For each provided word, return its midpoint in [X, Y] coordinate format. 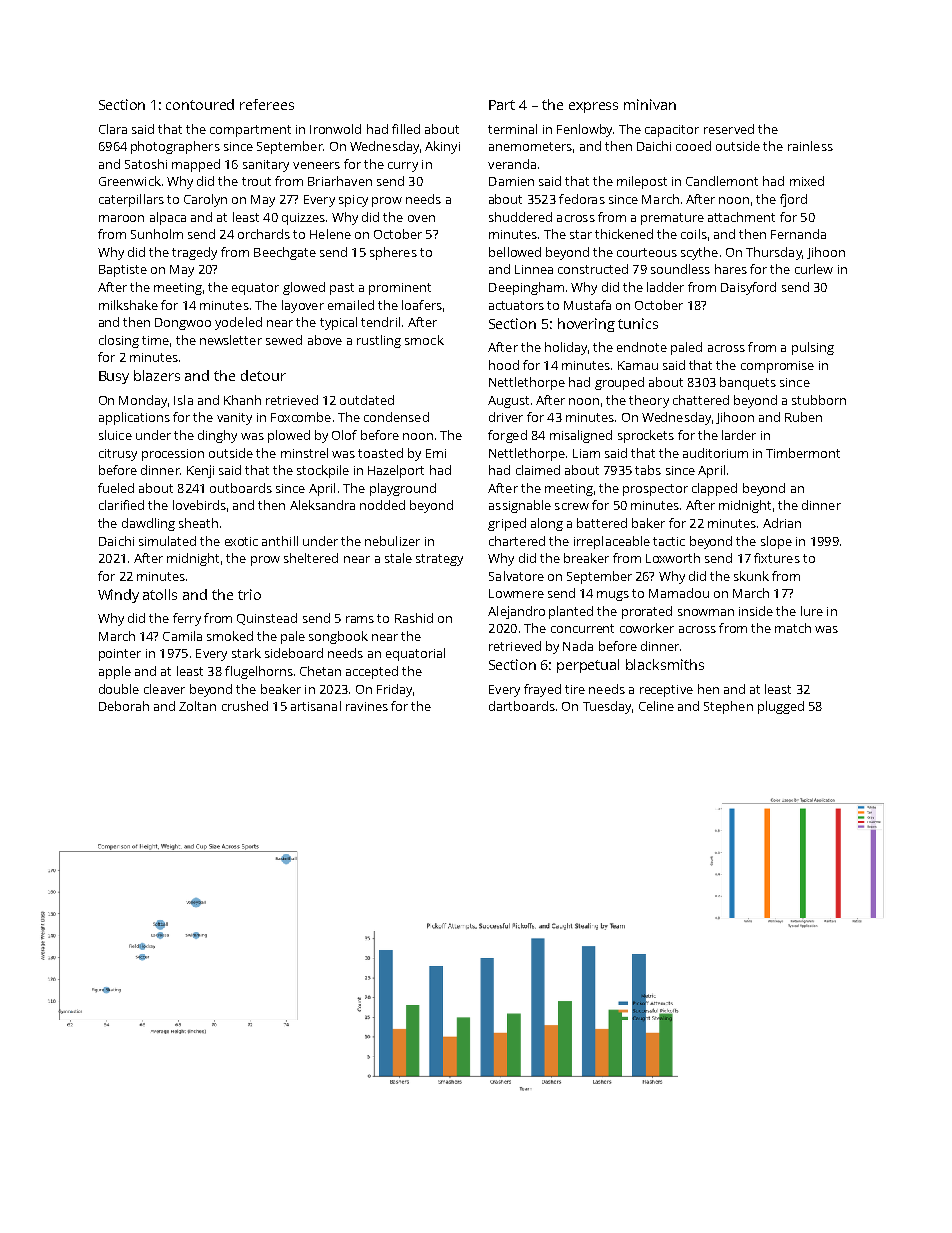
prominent [400, 289]
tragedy [194, 253]
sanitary [266, 166]
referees [267, 104]
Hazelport [396, 471]
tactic [669, 541]
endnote [642, 347]
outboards [241, 488]
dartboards [522, 706]
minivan [650, 104]
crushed [245, 706]
